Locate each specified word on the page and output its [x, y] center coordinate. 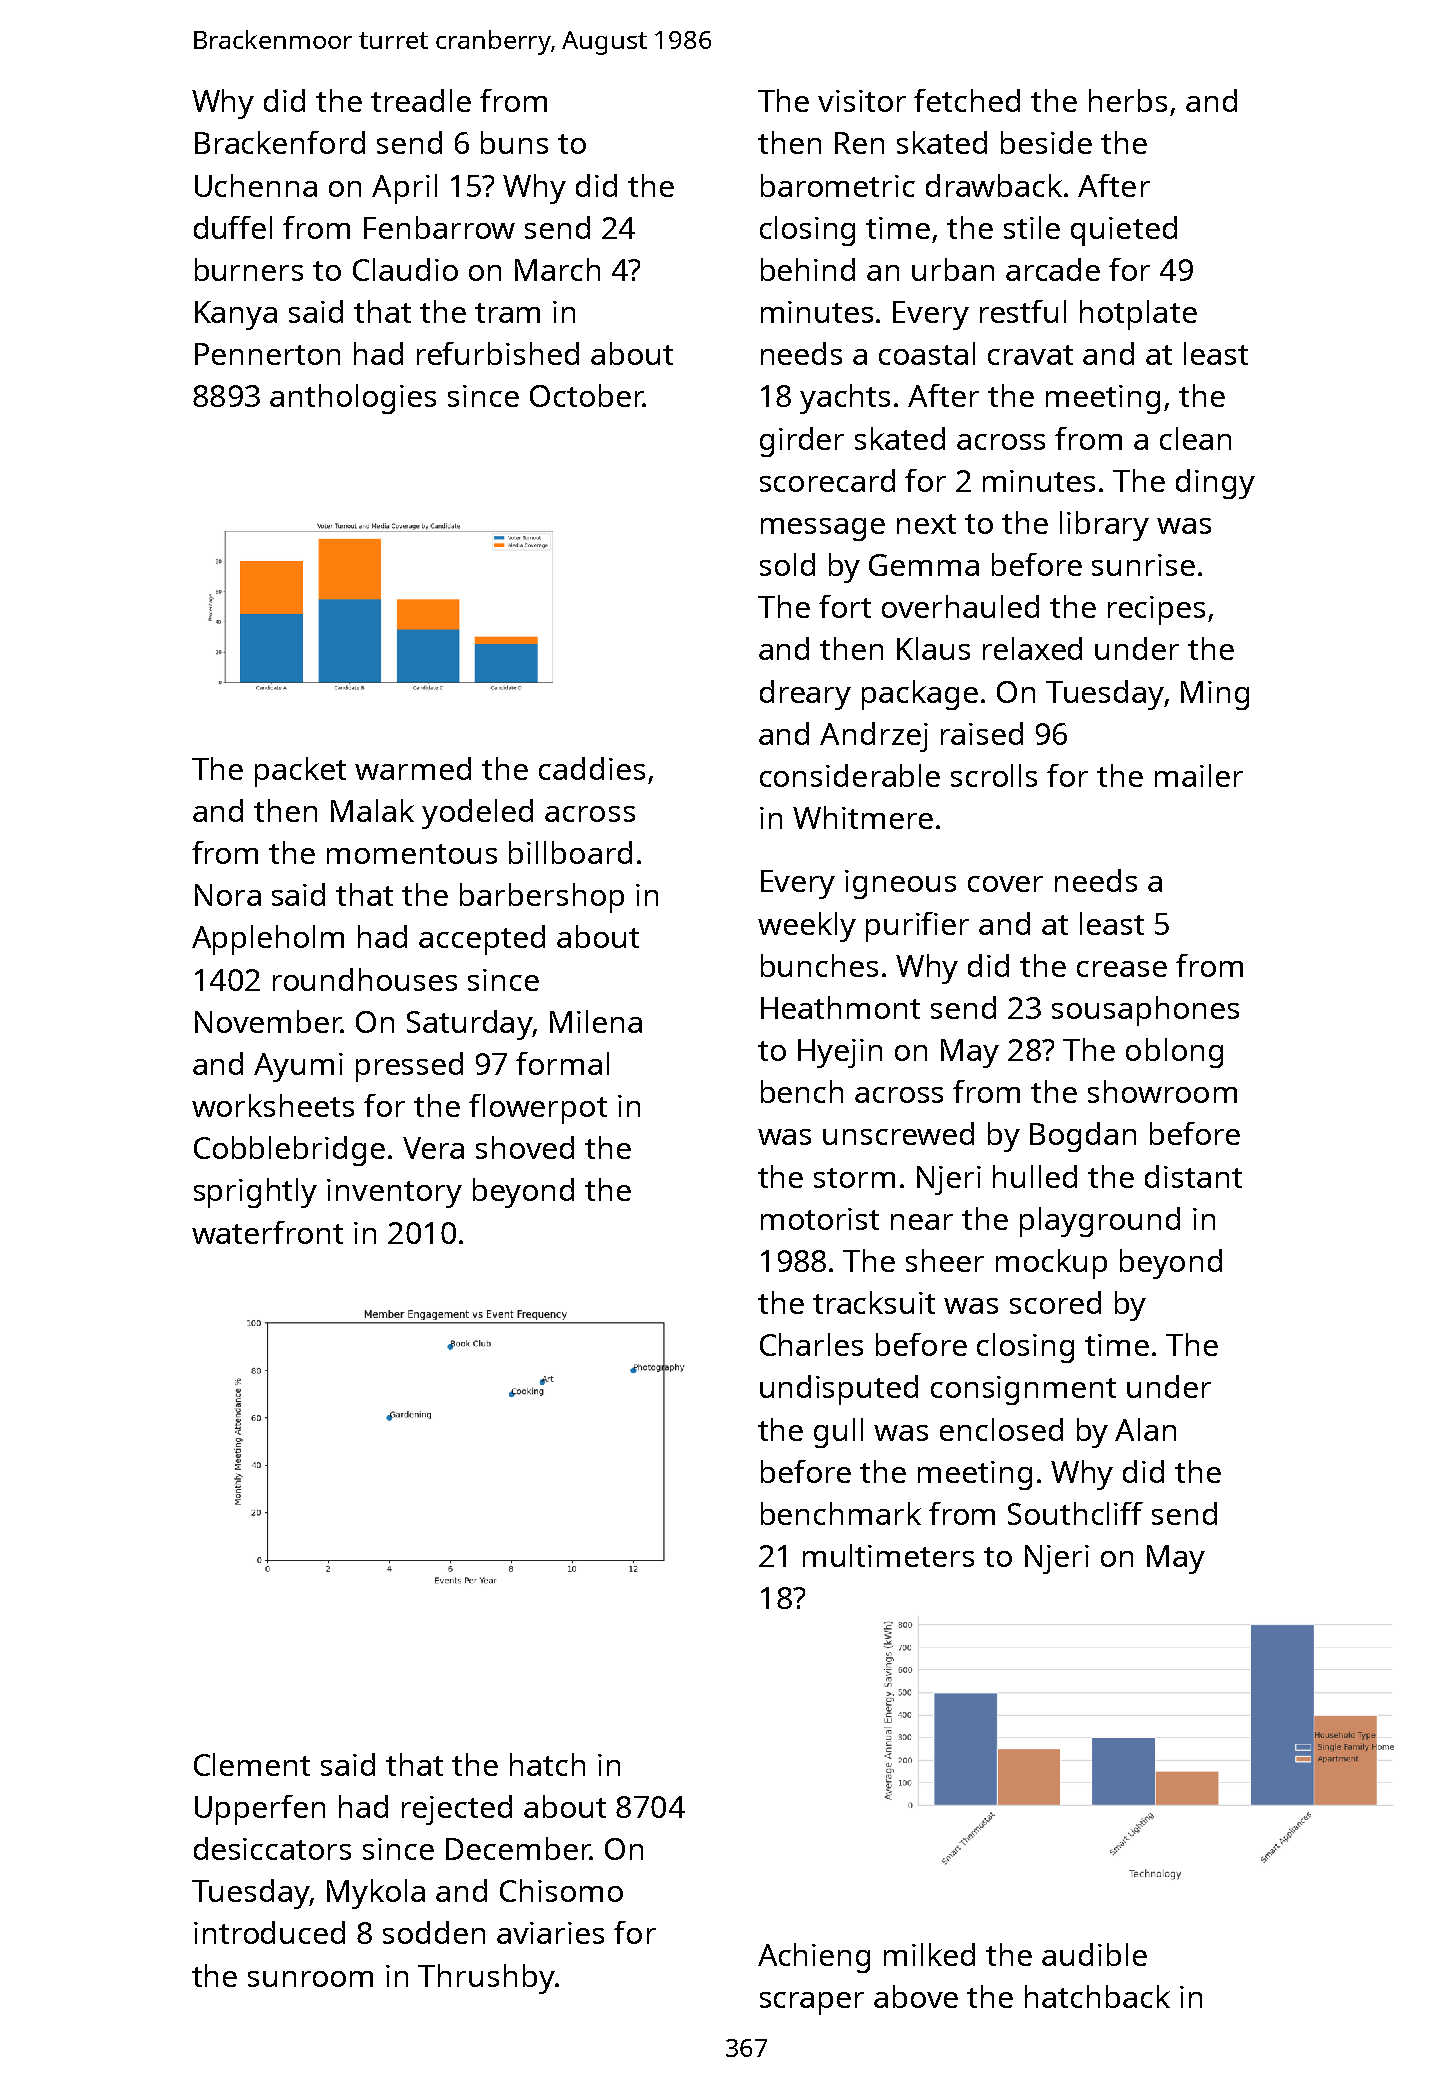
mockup [1051, 1264]
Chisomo [561, 1890]
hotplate [1138, 315]
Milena [596, 1021]
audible [1094, 1954]
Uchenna [256, 185]
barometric [838, 185]
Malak [372, 810]
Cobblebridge [289, 1151]
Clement [252, 1764]
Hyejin [840, 1053]
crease [1122, 969]
